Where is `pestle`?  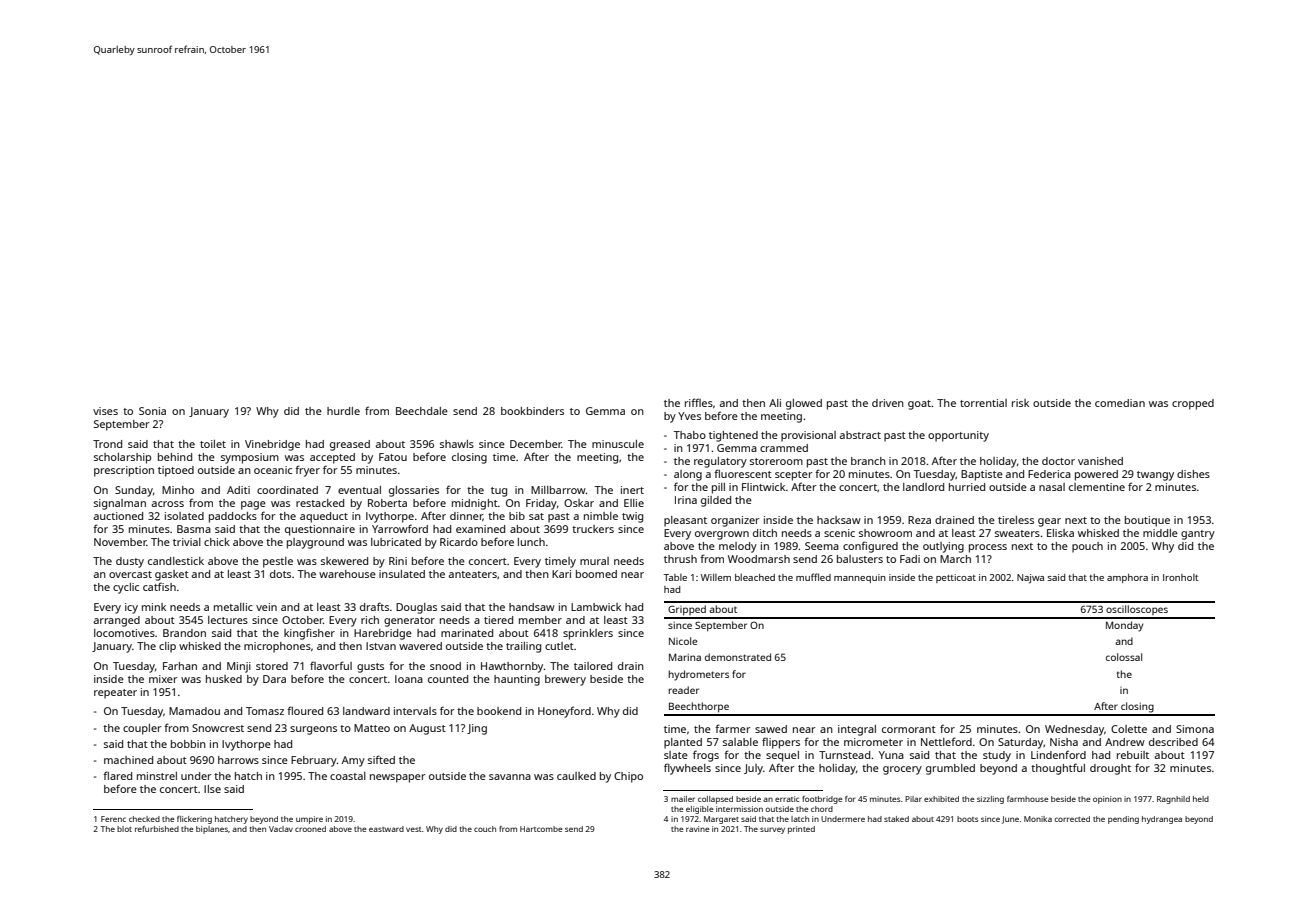
pestle is located at coordinates (278, 562).
